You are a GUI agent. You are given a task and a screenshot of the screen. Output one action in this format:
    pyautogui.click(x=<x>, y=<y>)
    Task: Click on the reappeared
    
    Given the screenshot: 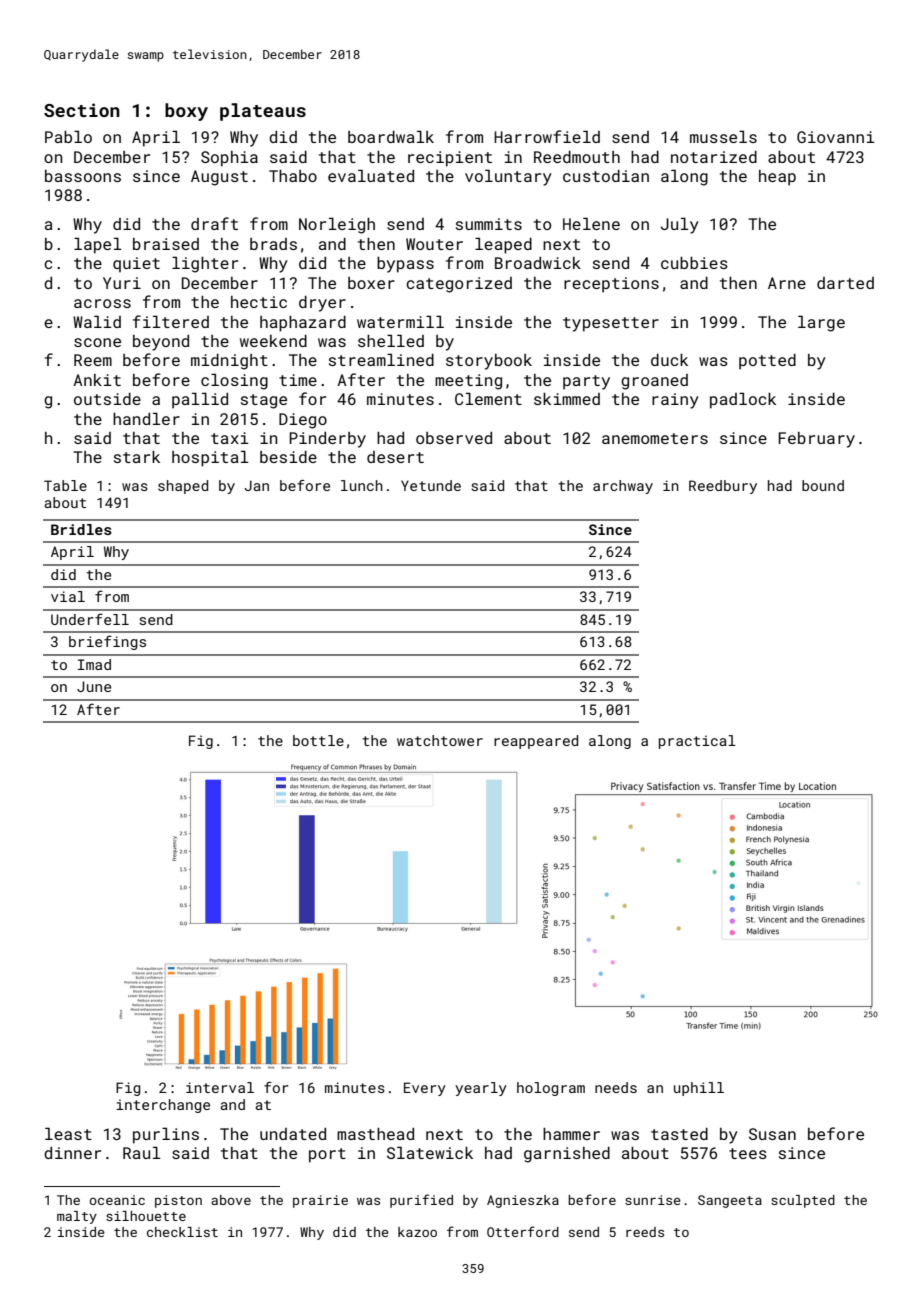 What is the action you would take?
    pyautogui.click(x=536, y=742)
